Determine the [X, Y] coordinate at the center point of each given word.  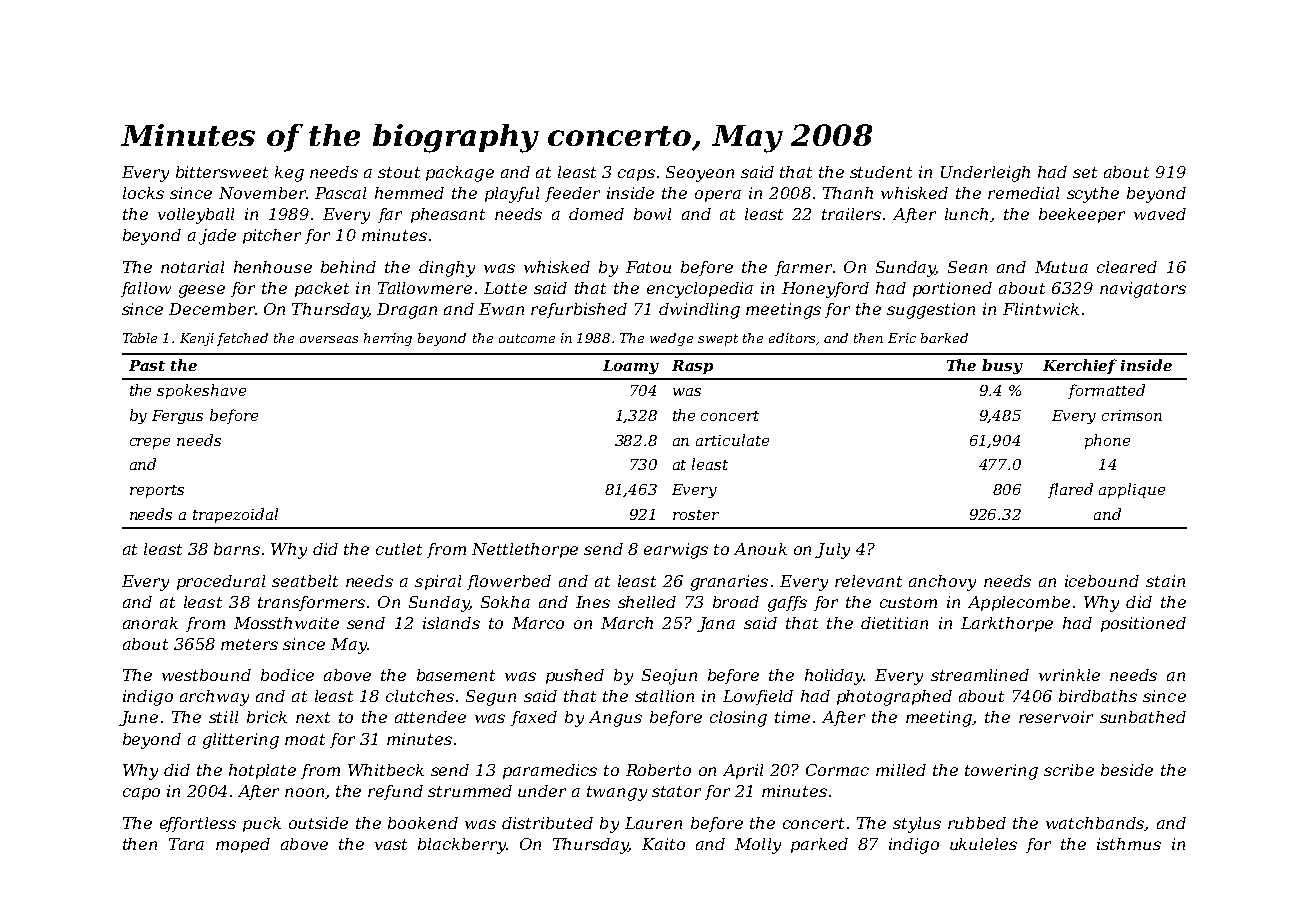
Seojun [669, 677]
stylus [917, 825]
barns [237, 549]
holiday [834, 677]
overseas [329, 339]
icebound [1102, 581]
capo [141, 794]
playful [512, 195]
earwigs [676, 551]
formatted [1106, 391]
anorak [150, 623]
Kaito [663, 844]
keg [289, 174]
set [1085, 172]
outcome [527, 338]
